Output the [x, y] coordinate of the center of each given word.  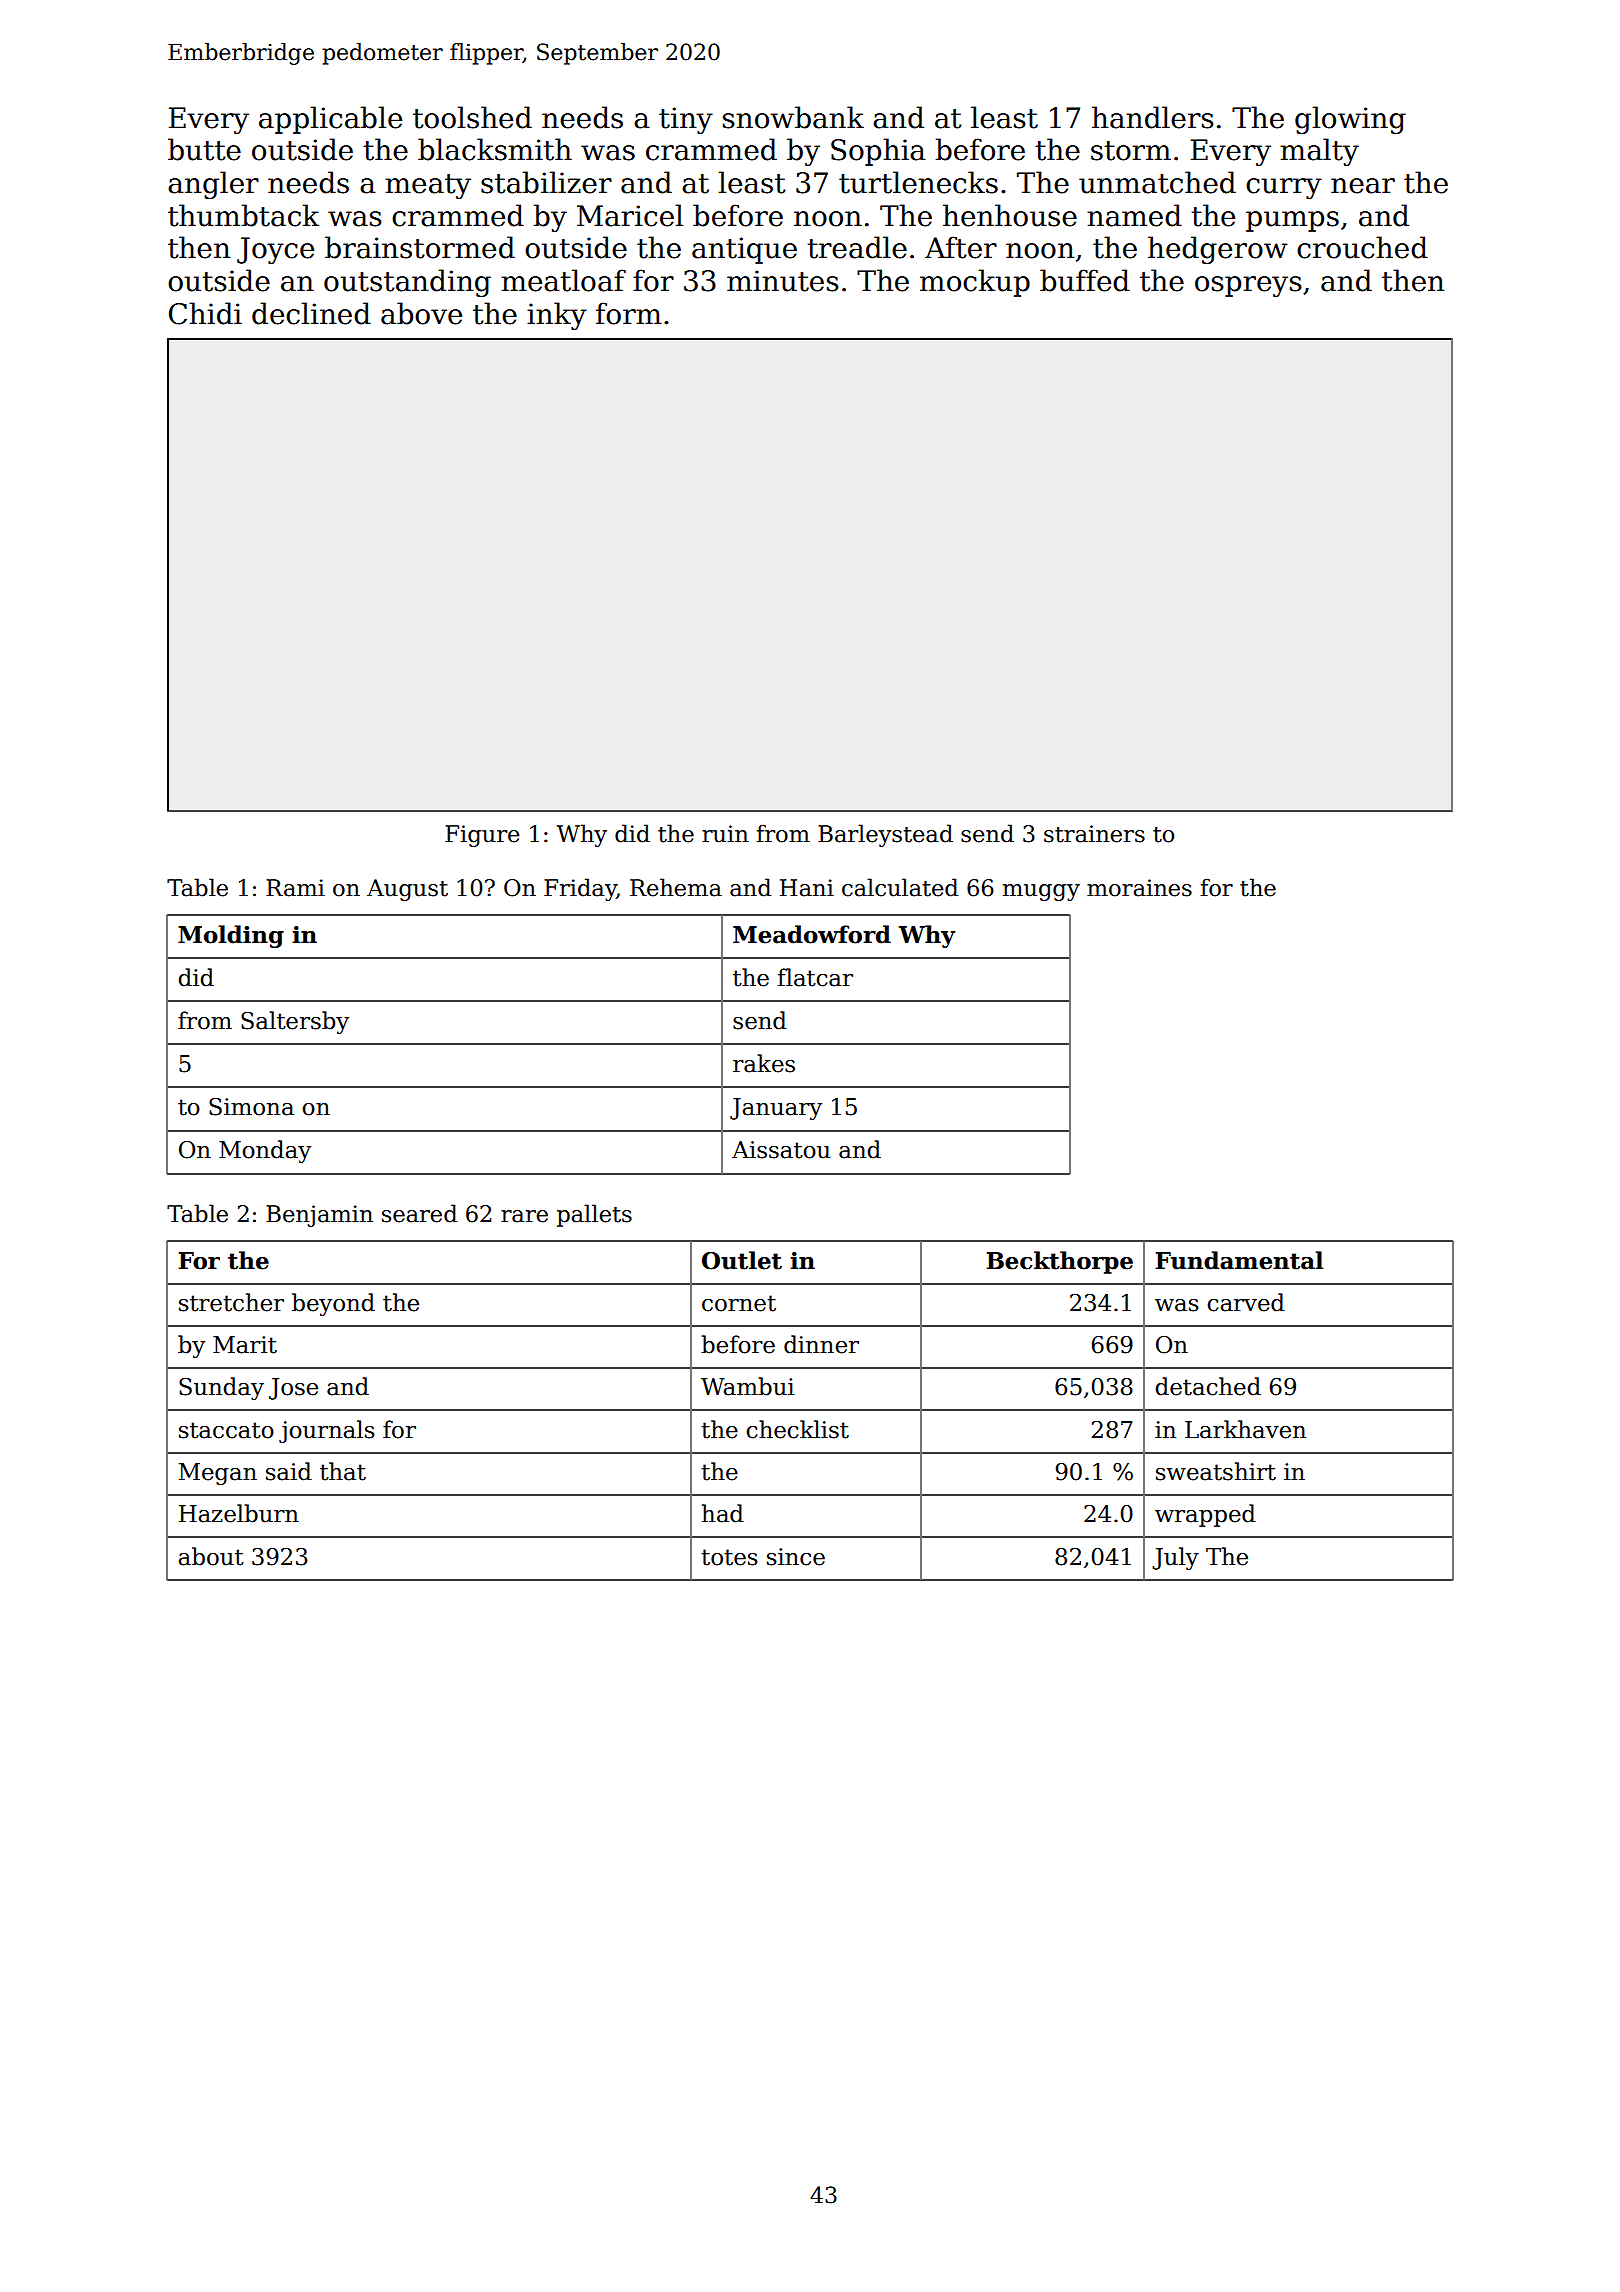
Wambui [747, 1386]
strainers [1094, 834]
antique [744, 250]
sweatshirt [1216, 1471]
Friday [580, 889]
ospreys [1248, 286]
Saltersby [295, 1022]
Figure [482, 836]
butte [204, 149]
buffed [1085, 280]
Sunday [221, 1388]
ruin [725, 834]
